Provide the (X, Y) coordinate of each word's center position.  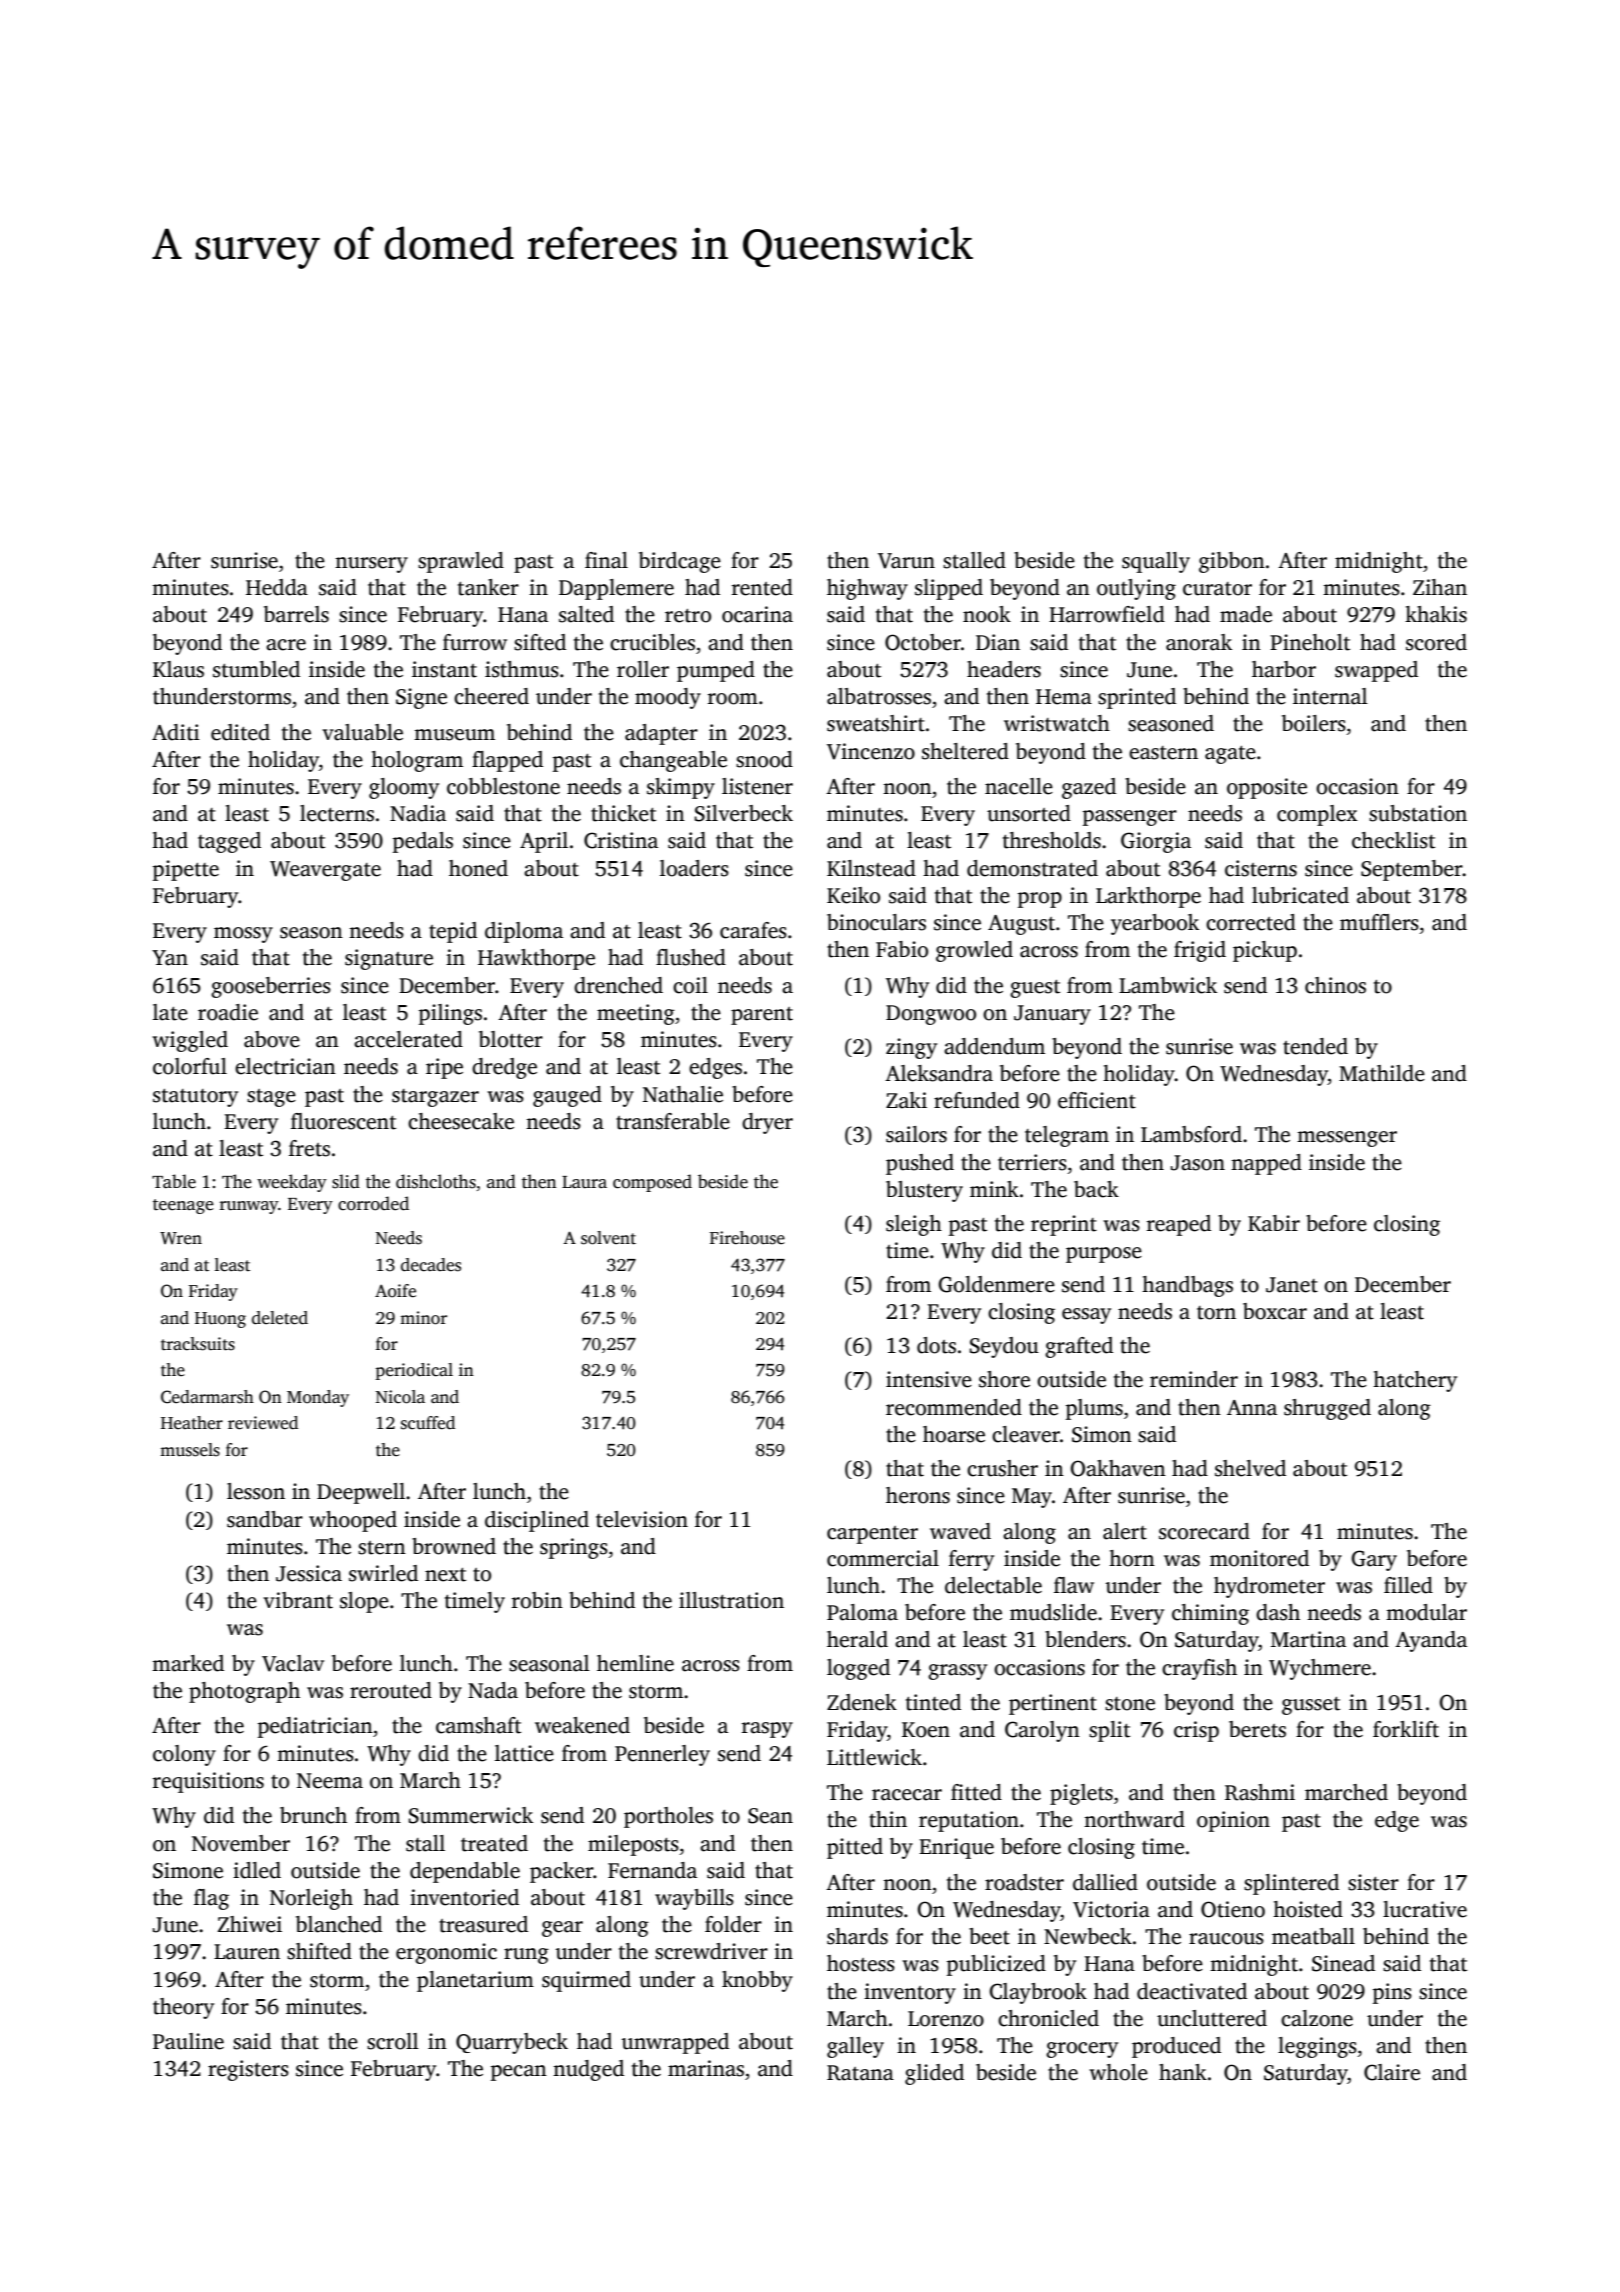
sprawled (461, 562)
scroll (393, 2041)
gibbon (1232, 562)
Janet (1292, 1285)
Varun (906, 561)
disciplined (537, 1521)
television (642, 1519)
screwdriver (711, 1951)
